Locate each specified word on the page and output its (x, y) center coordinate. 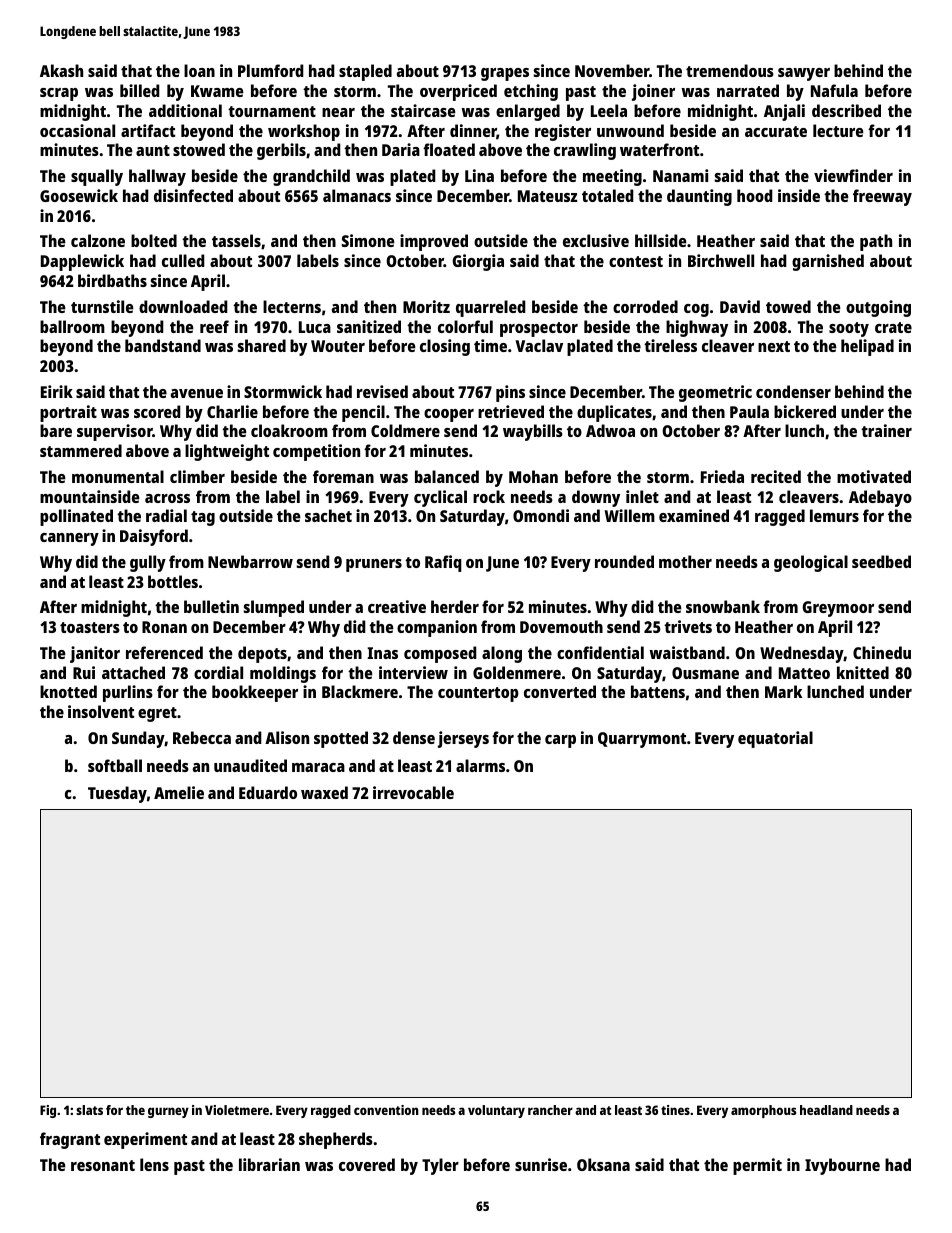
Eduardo (268, 792)
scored (157, 411)
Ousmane (705, 673)
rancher (550, 1110)
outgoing (878, 308)
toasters (90, 627)
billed (140, 90)
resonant (103, 1165)
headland (826, 1110)
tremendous (730, 70)
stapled (365, 72)
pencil (363, 413)
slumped (274, 608)
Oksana (603, 1164)
